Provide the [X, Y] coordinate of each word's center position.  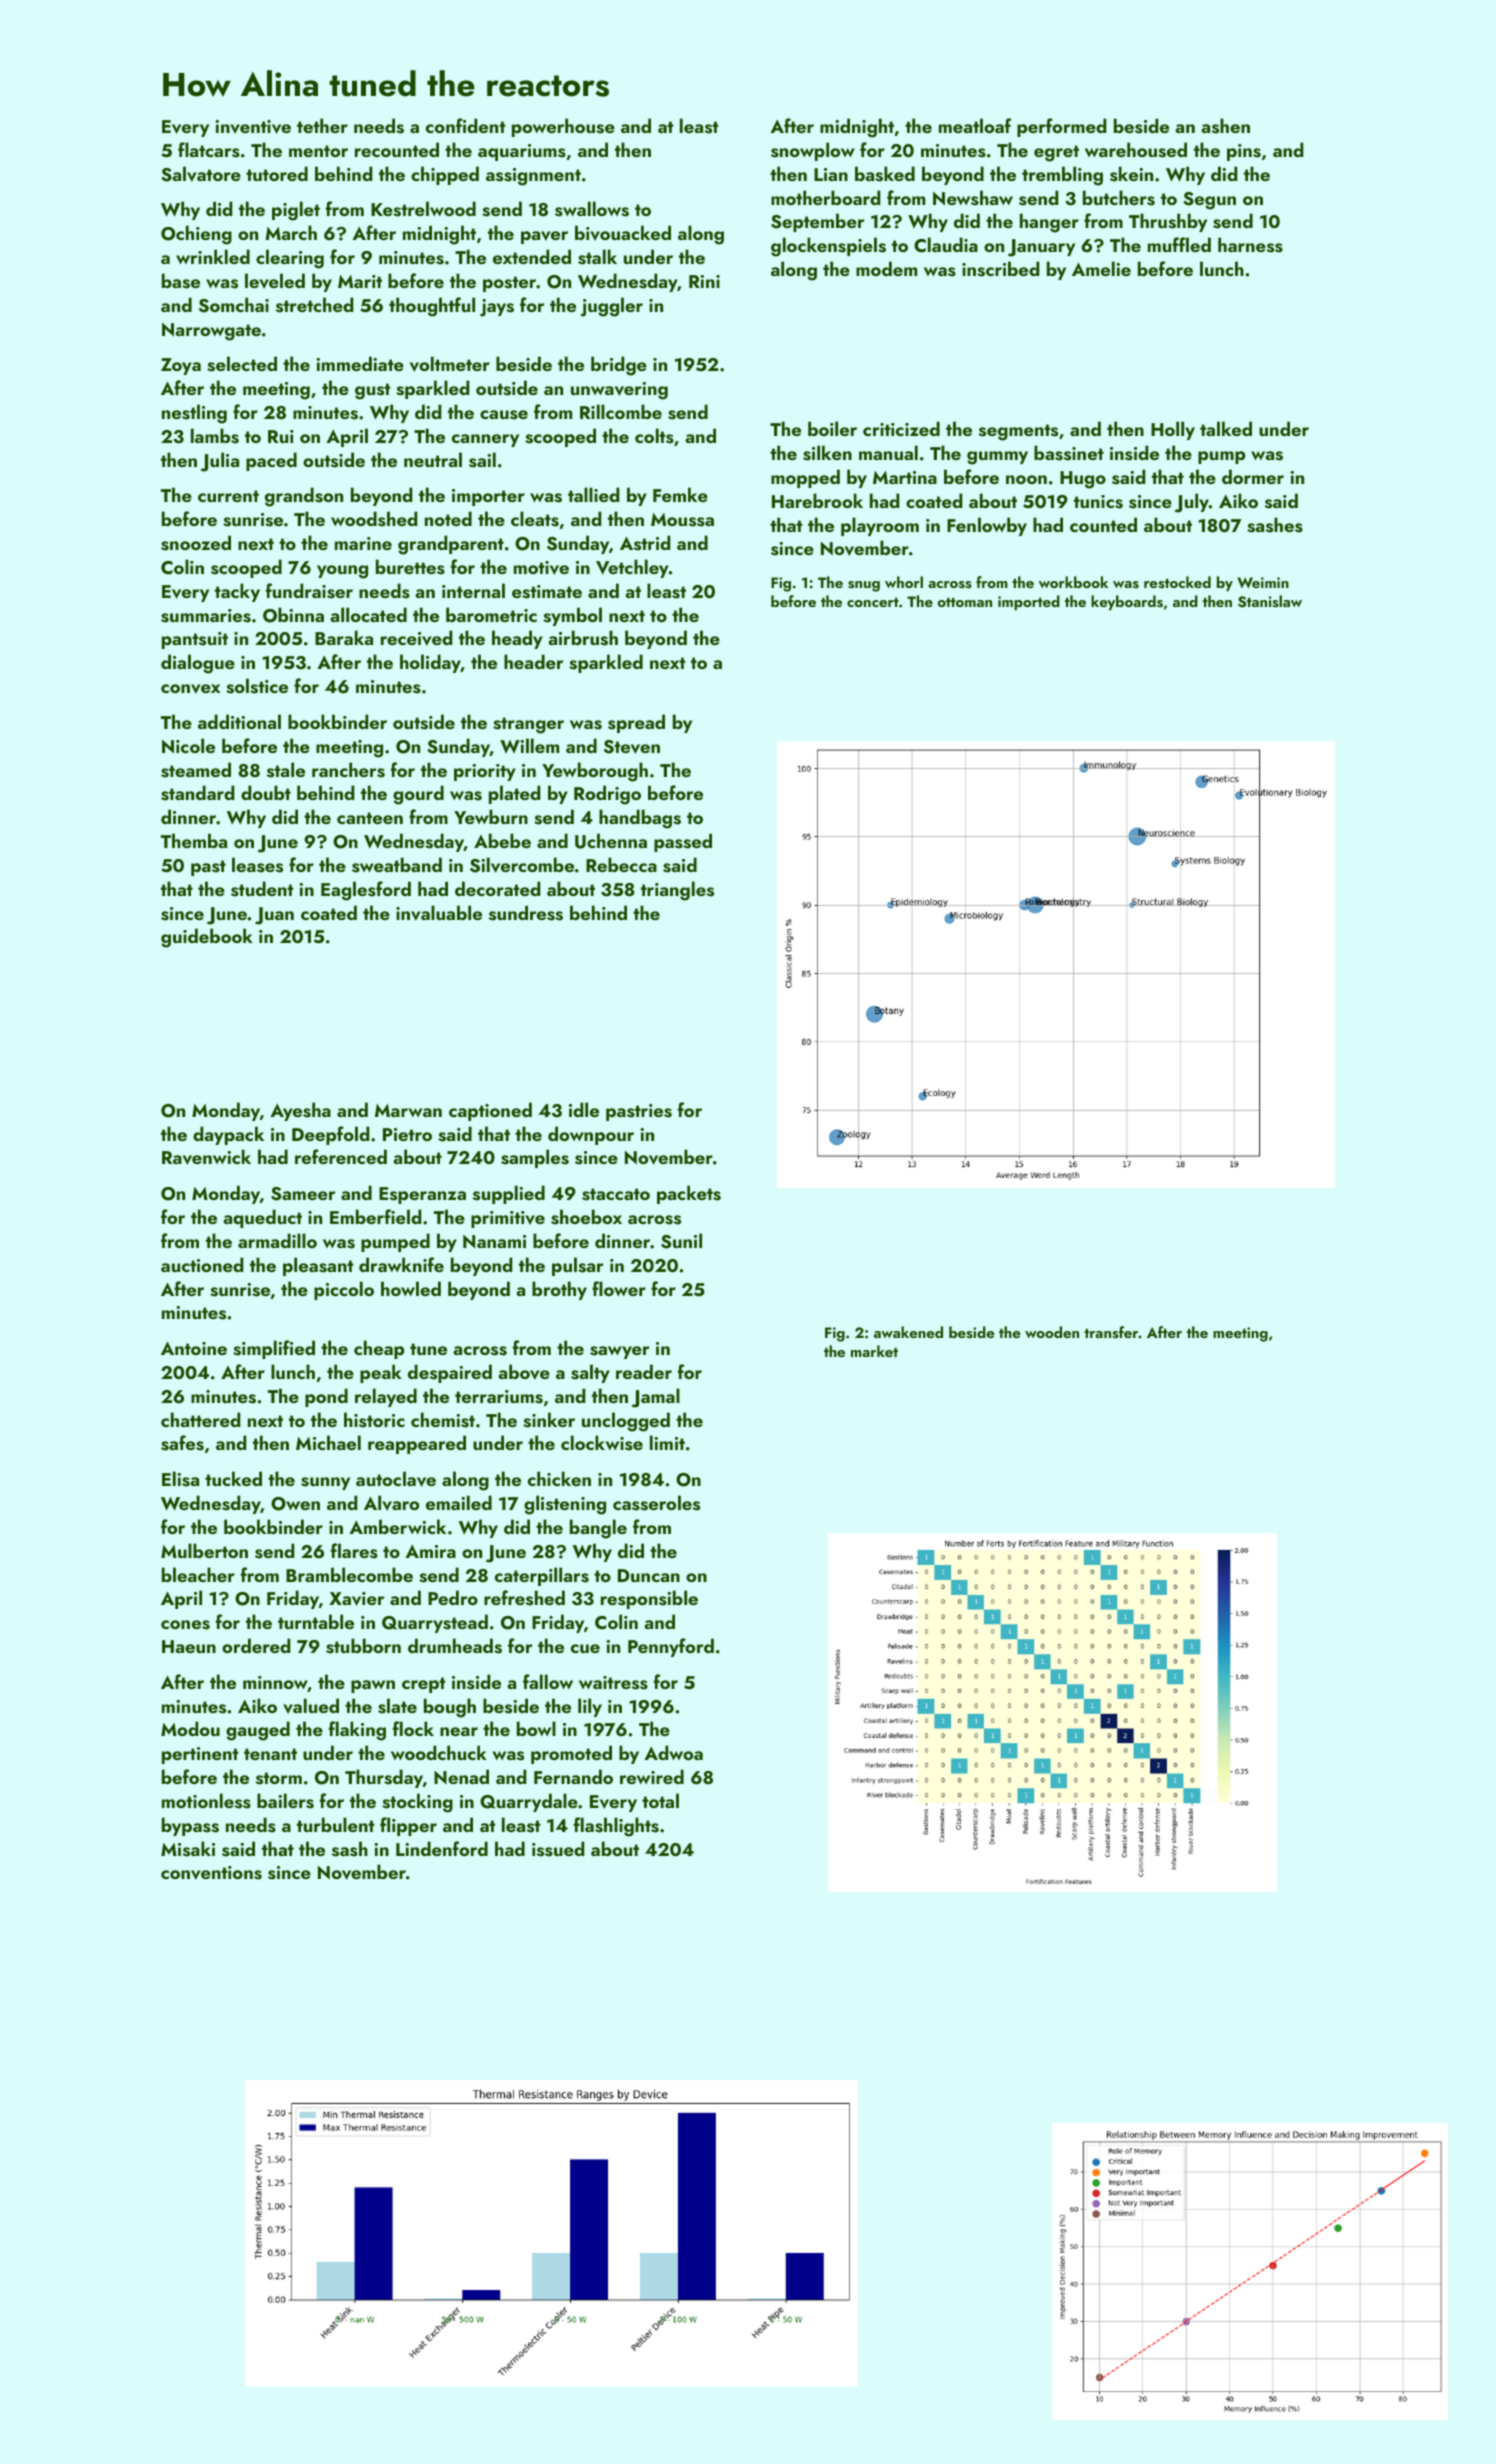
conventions [211, 1873]
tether [322, 125]
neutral [433, 459]
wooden [1052, 1332]
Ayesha [300, 1111]
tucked [233, 1478]
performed [1062, 127]
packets [689, 1194]
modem [886, 268]
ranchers [348, 770]
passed [683, 842]
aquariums [522, 152]
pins [1244, 152]
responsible [649, 1599]
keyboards [1127, 603]
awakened [908, 1332]
